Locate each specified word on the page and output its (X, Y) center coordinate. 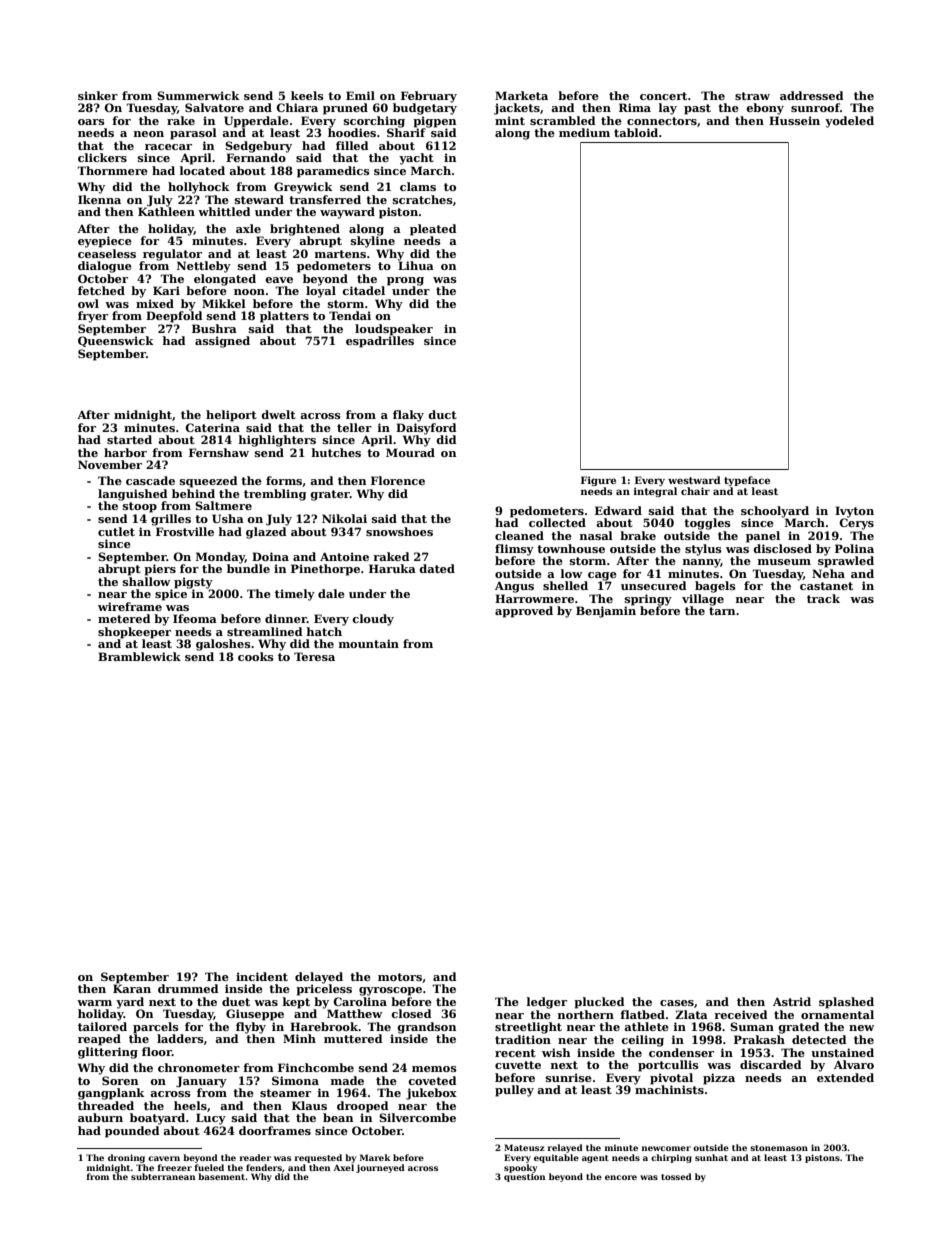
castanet (826, 586)
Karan (132, 988)
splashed (846, 1003)
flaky (408, 416)
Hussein (794, 120)
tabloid (636, 132)
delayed (319, 978)
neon (149, 134)
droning (126, 1158)
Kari (166, 290)
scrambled (563, 120)
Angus (514, 587)
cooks (256, 656)
